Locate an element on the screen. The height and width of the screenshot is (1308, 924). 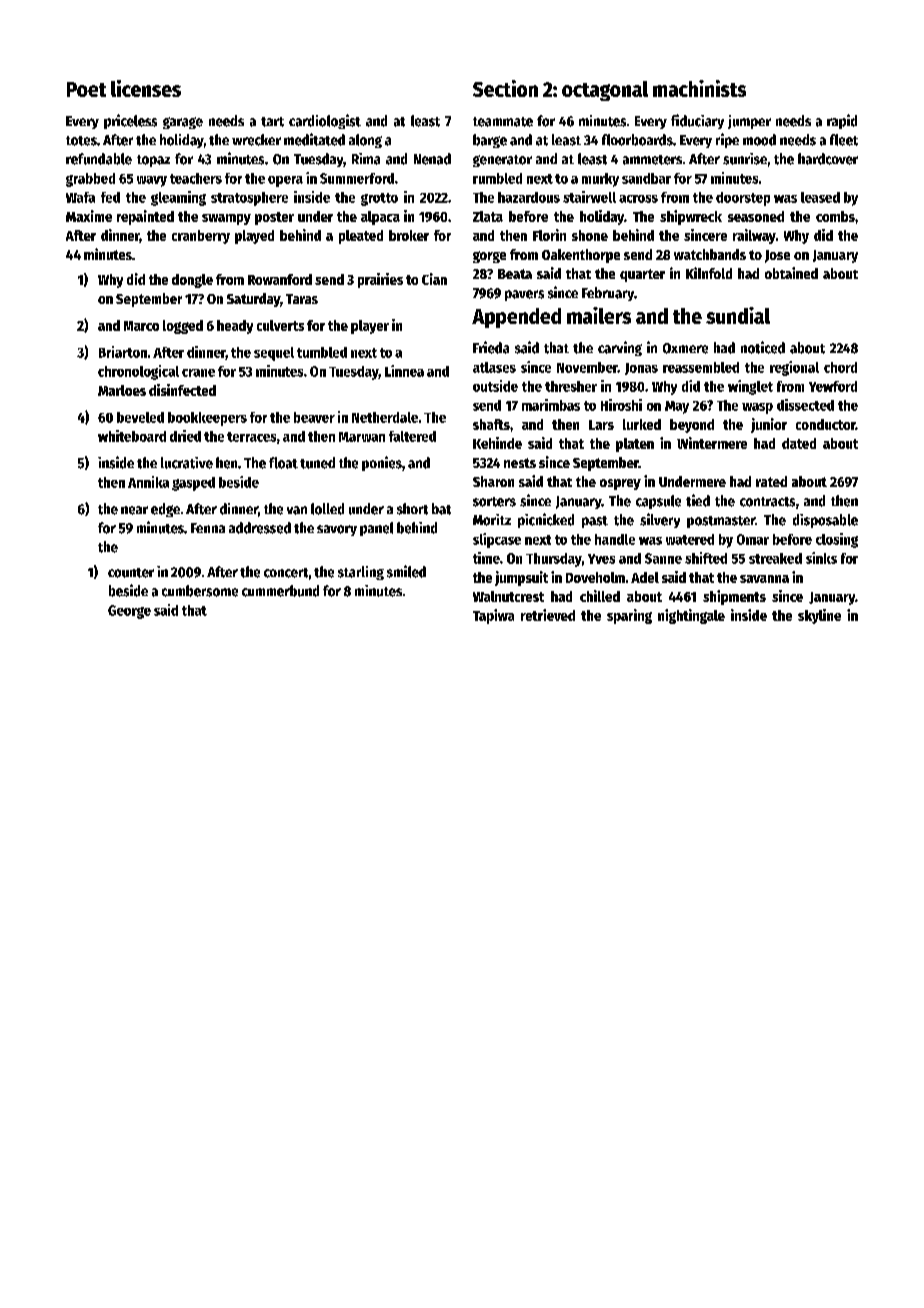
prairies is located at coordinates (380, 280).
